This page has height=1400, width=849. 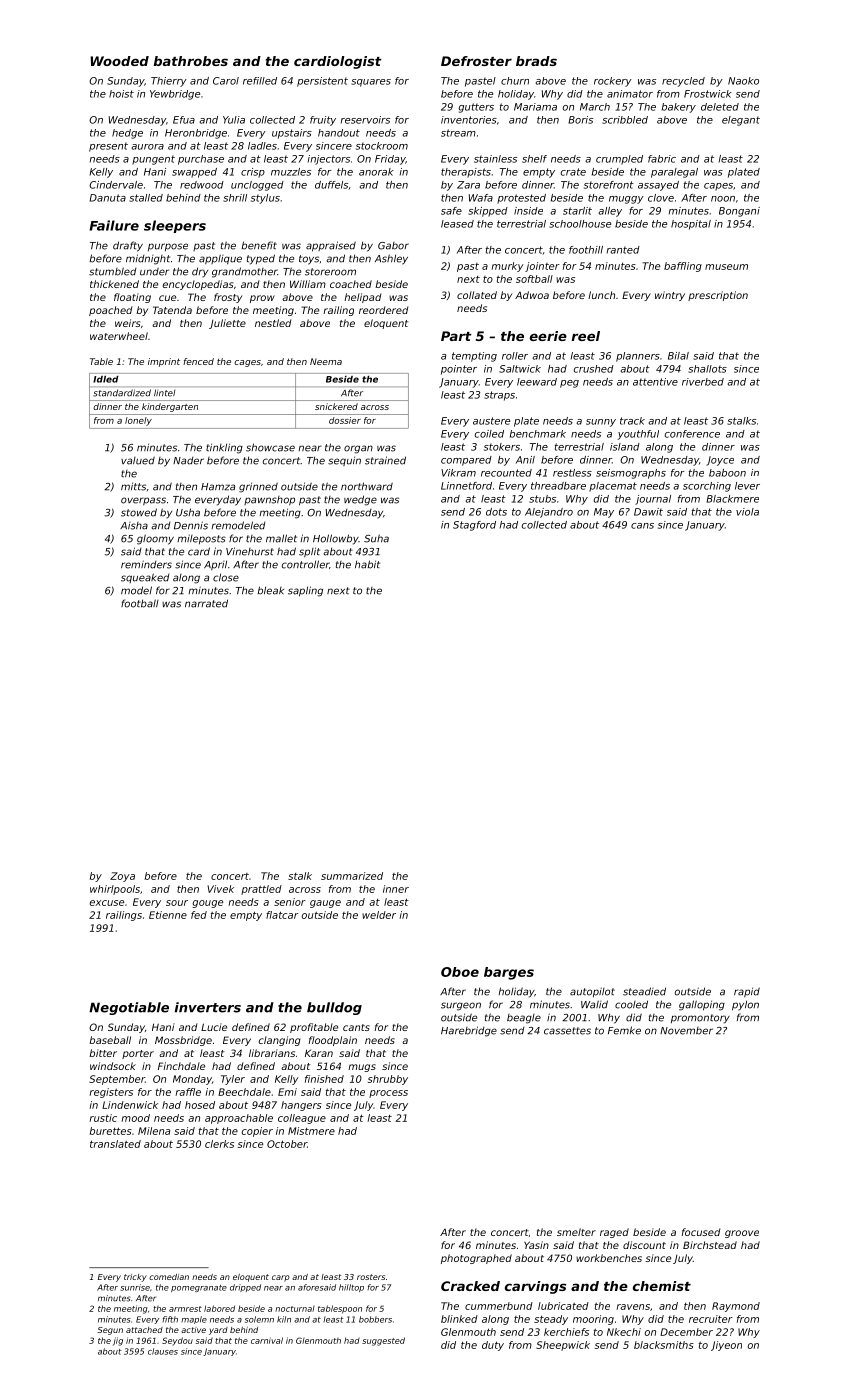 I want to click on rockery, so click(x=613, y=82).
